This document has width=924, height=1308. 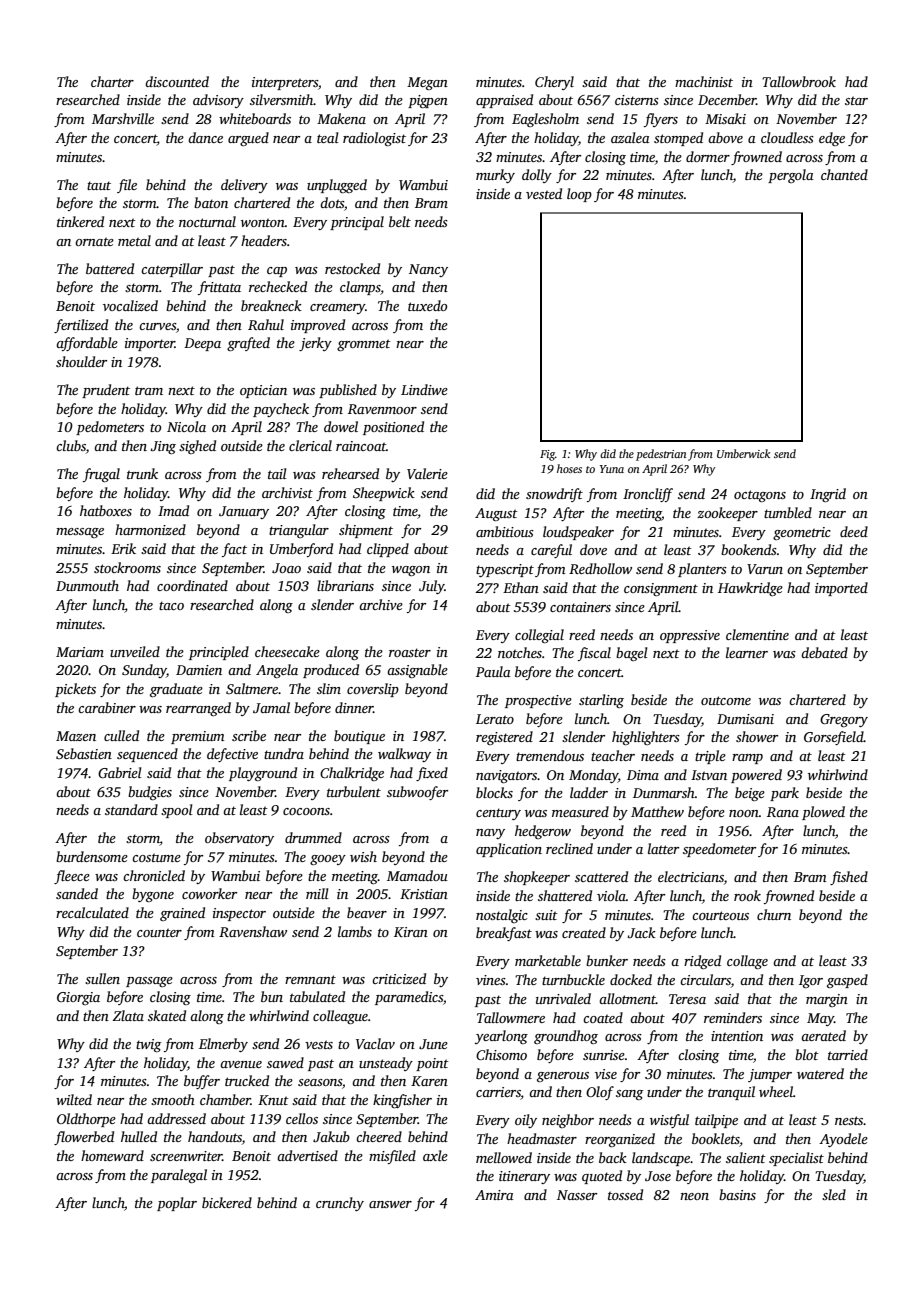 I want to click on Nancy, so click(x=428, y=270).
